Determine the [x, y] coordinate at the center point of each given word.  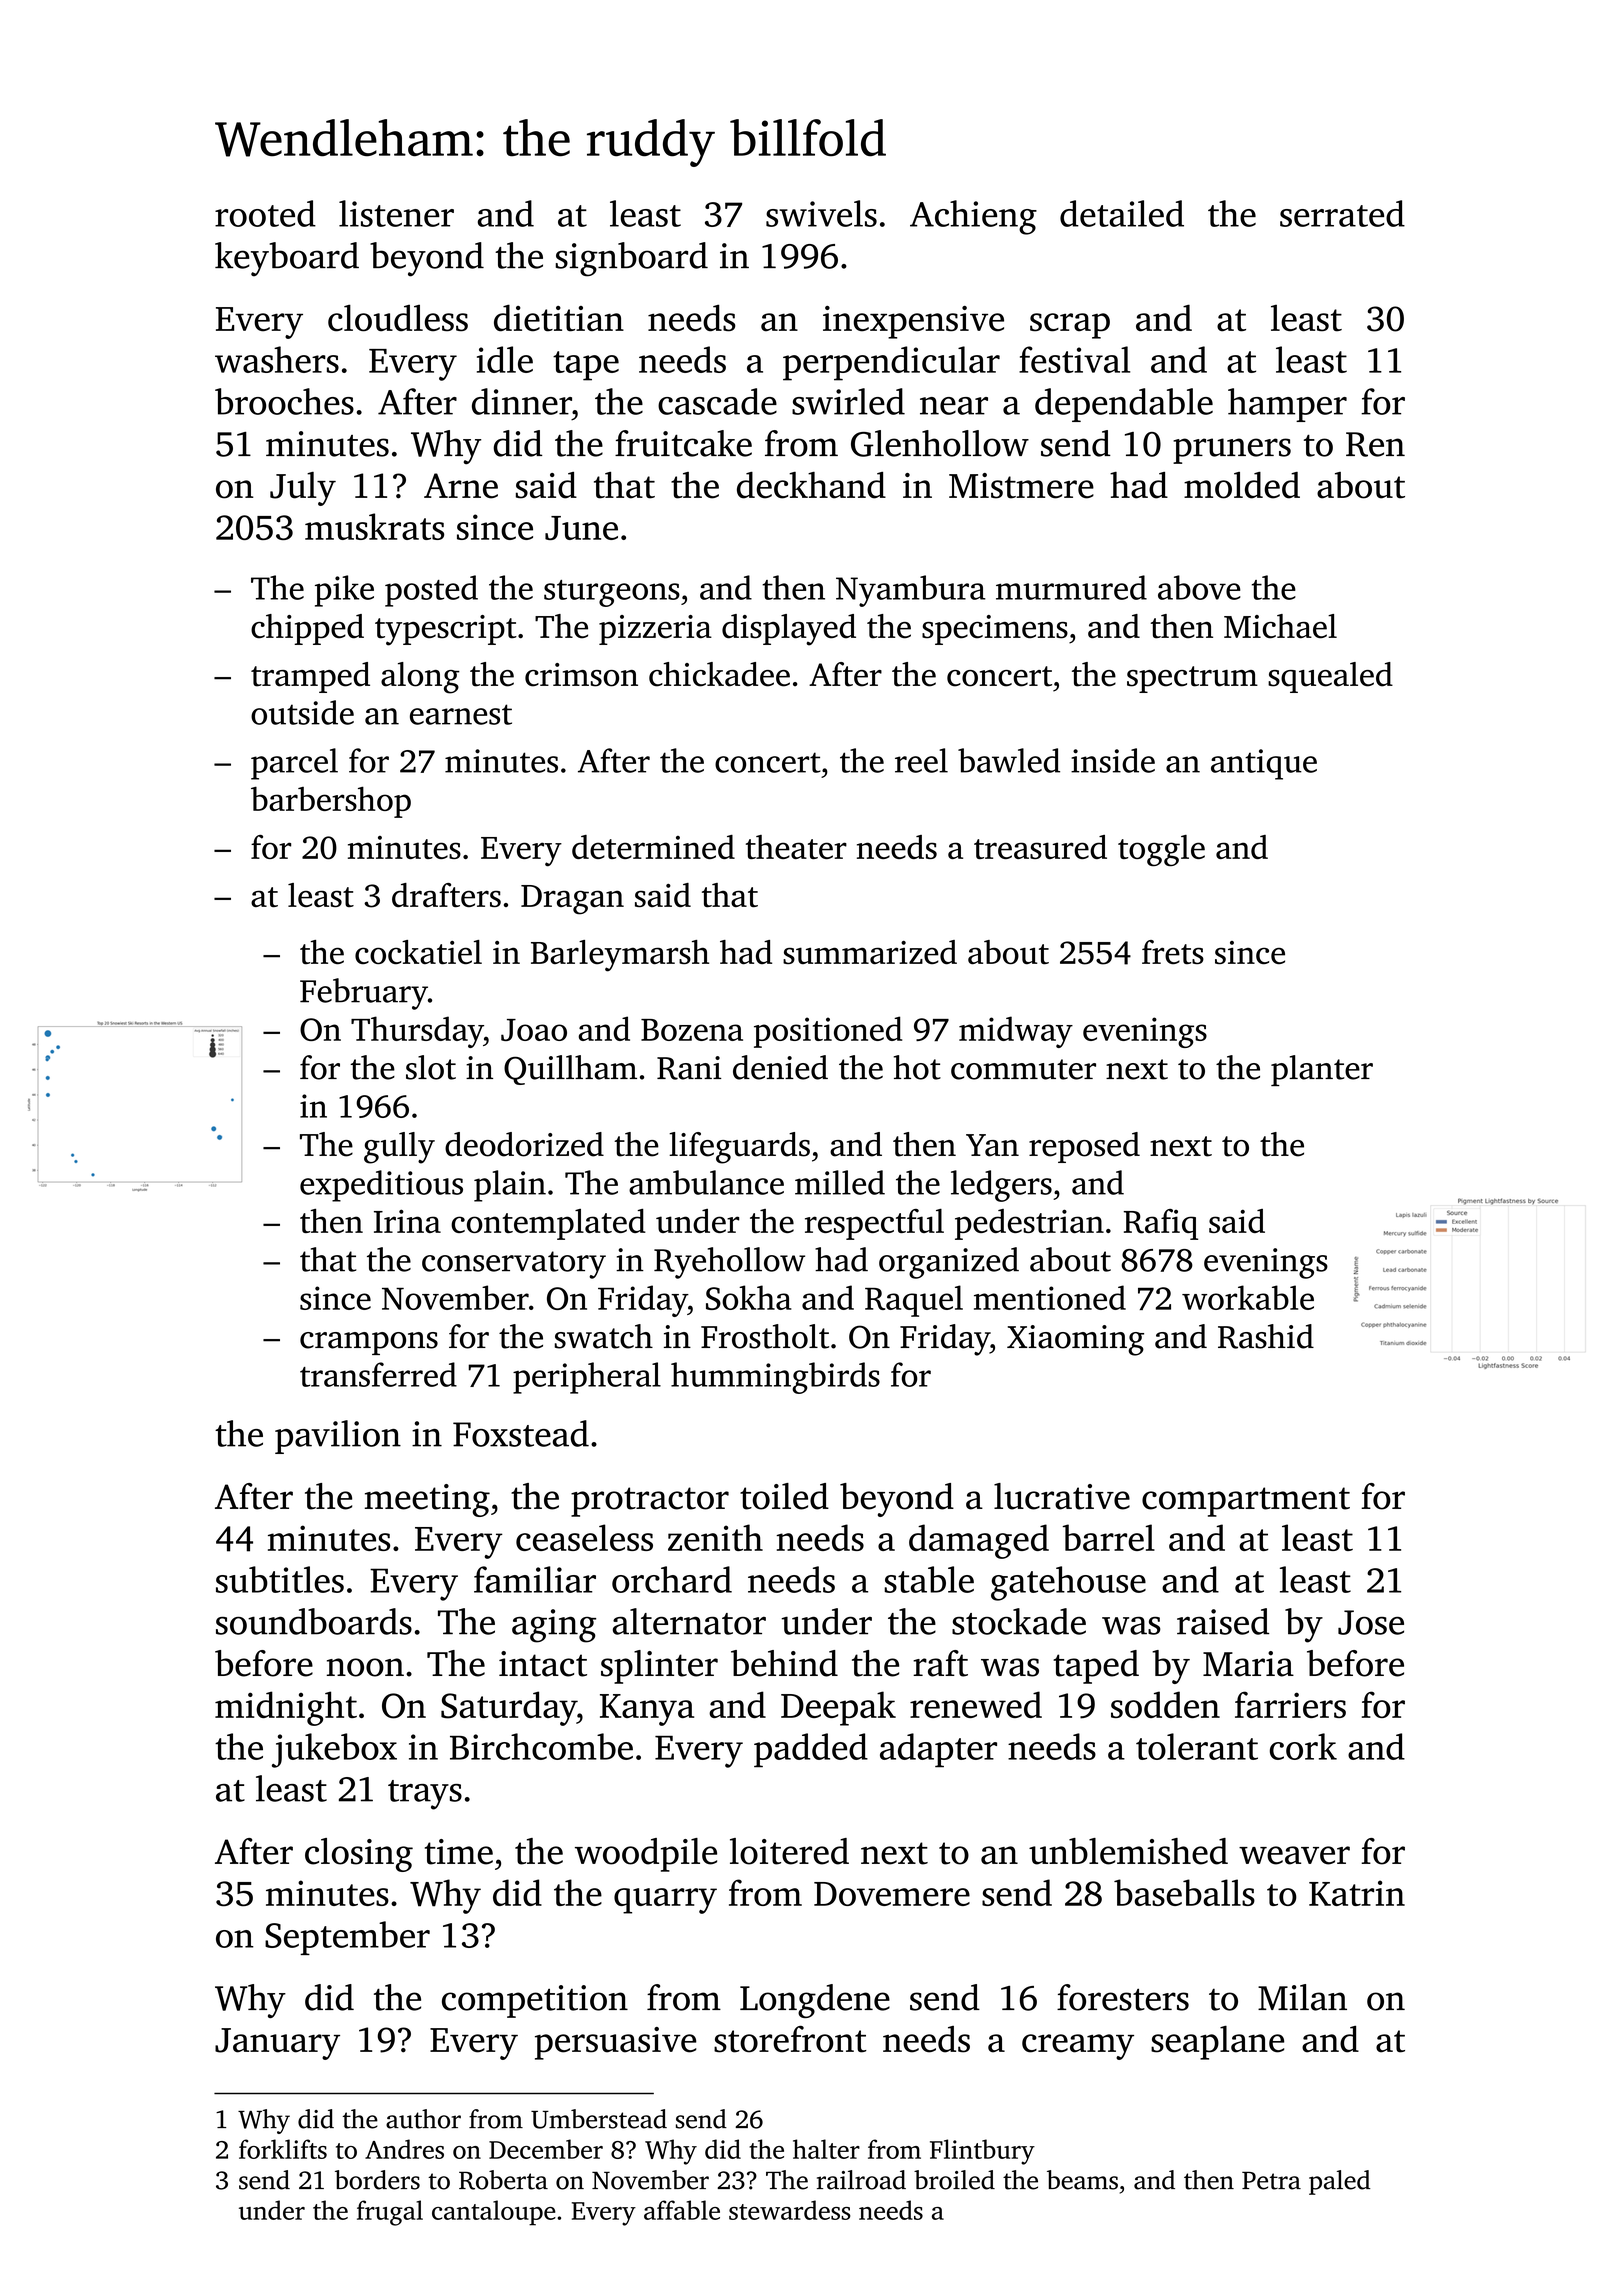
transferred [378, 1374]
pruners [1232, 451]
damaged [979, 1541]
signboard [631, 259]
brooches [284, 401]
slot [431, 1067]
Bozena [692, 1030]
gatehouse [1068, 1583]
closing [359, 1855]
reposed [1084, 1147]
